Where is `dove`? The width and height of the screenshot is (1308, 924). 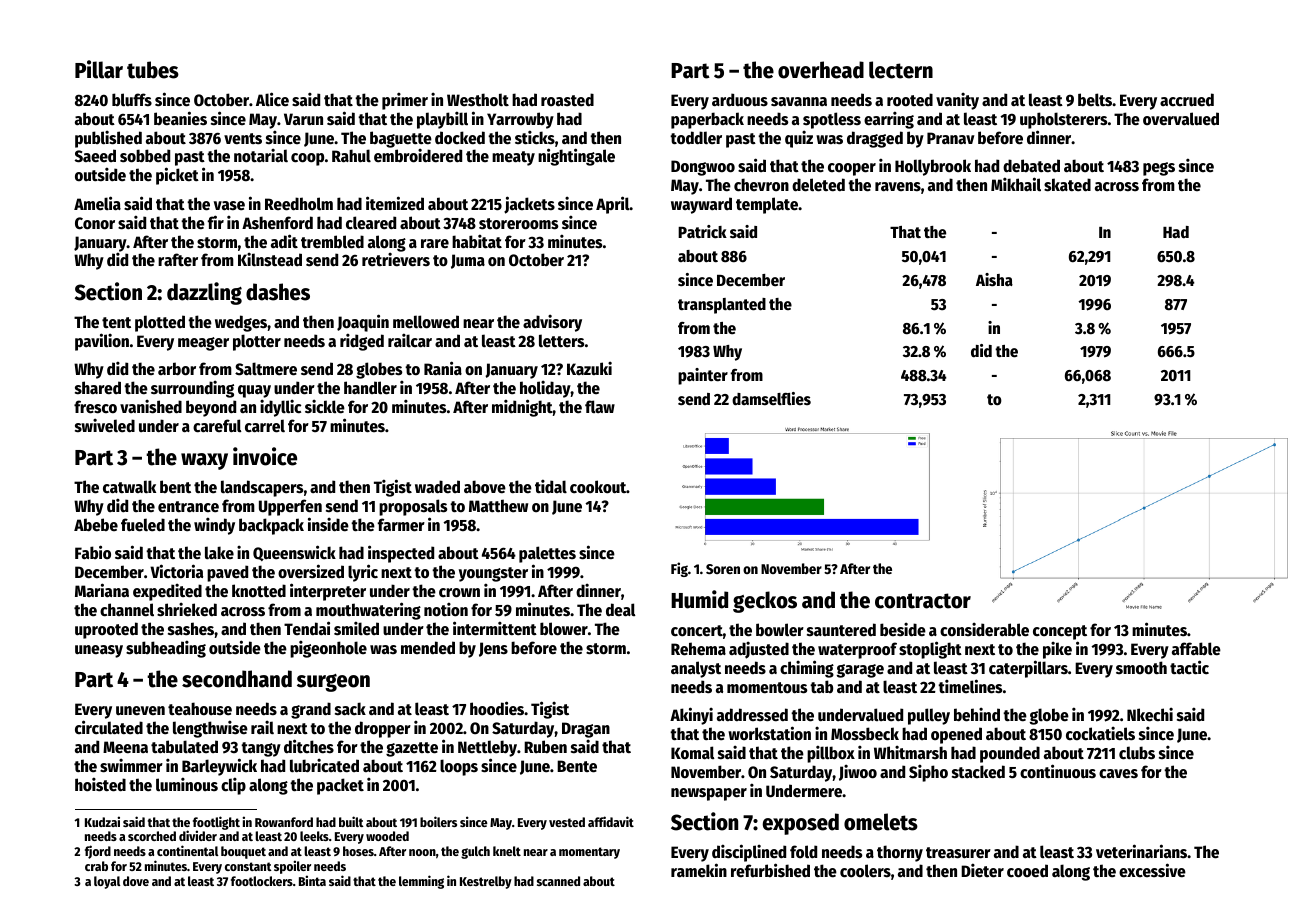 dove is located at coordinates (136, 881).
